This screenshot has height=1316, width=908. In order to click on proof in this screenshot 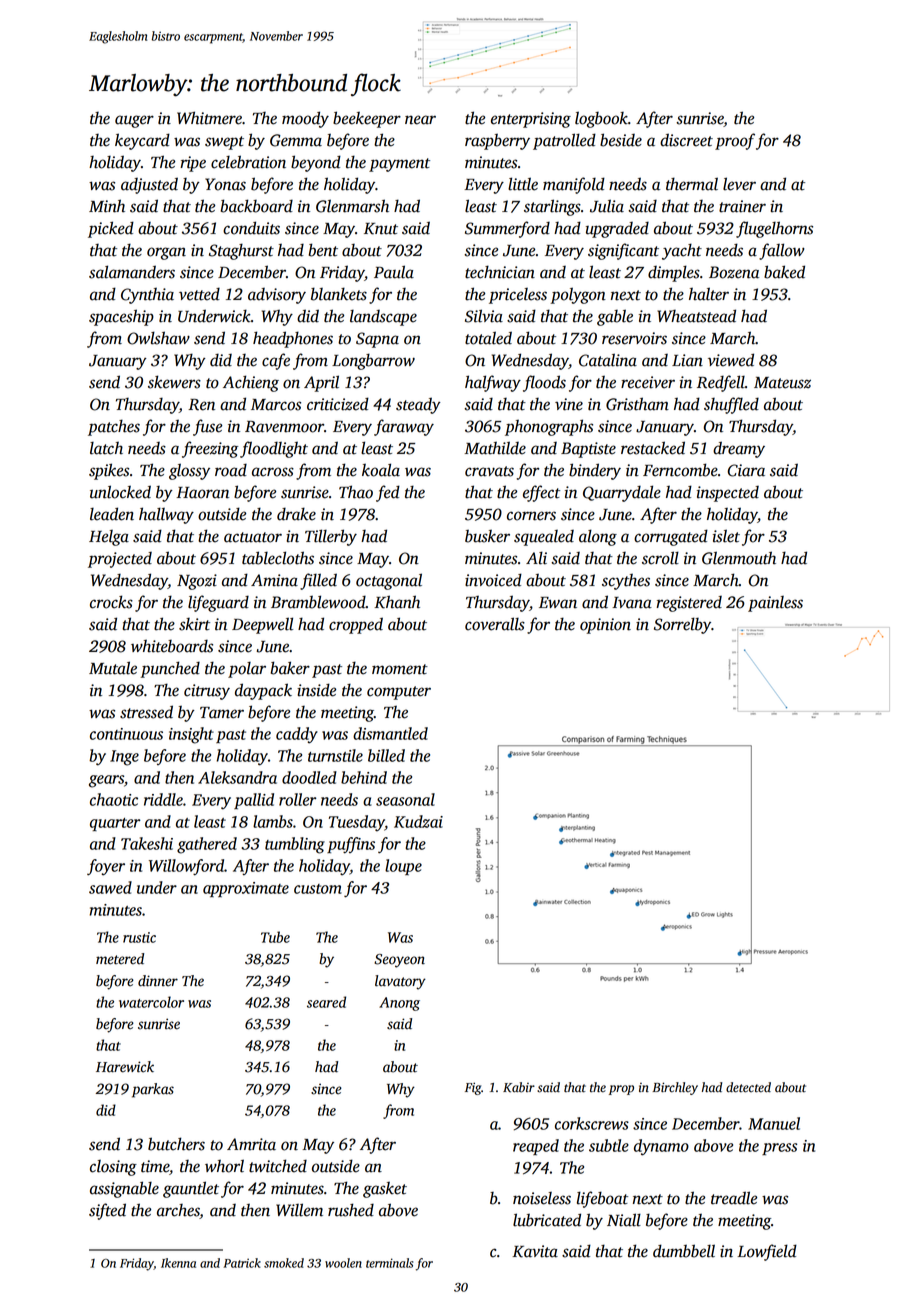, I will do `click(735, 141)`.
